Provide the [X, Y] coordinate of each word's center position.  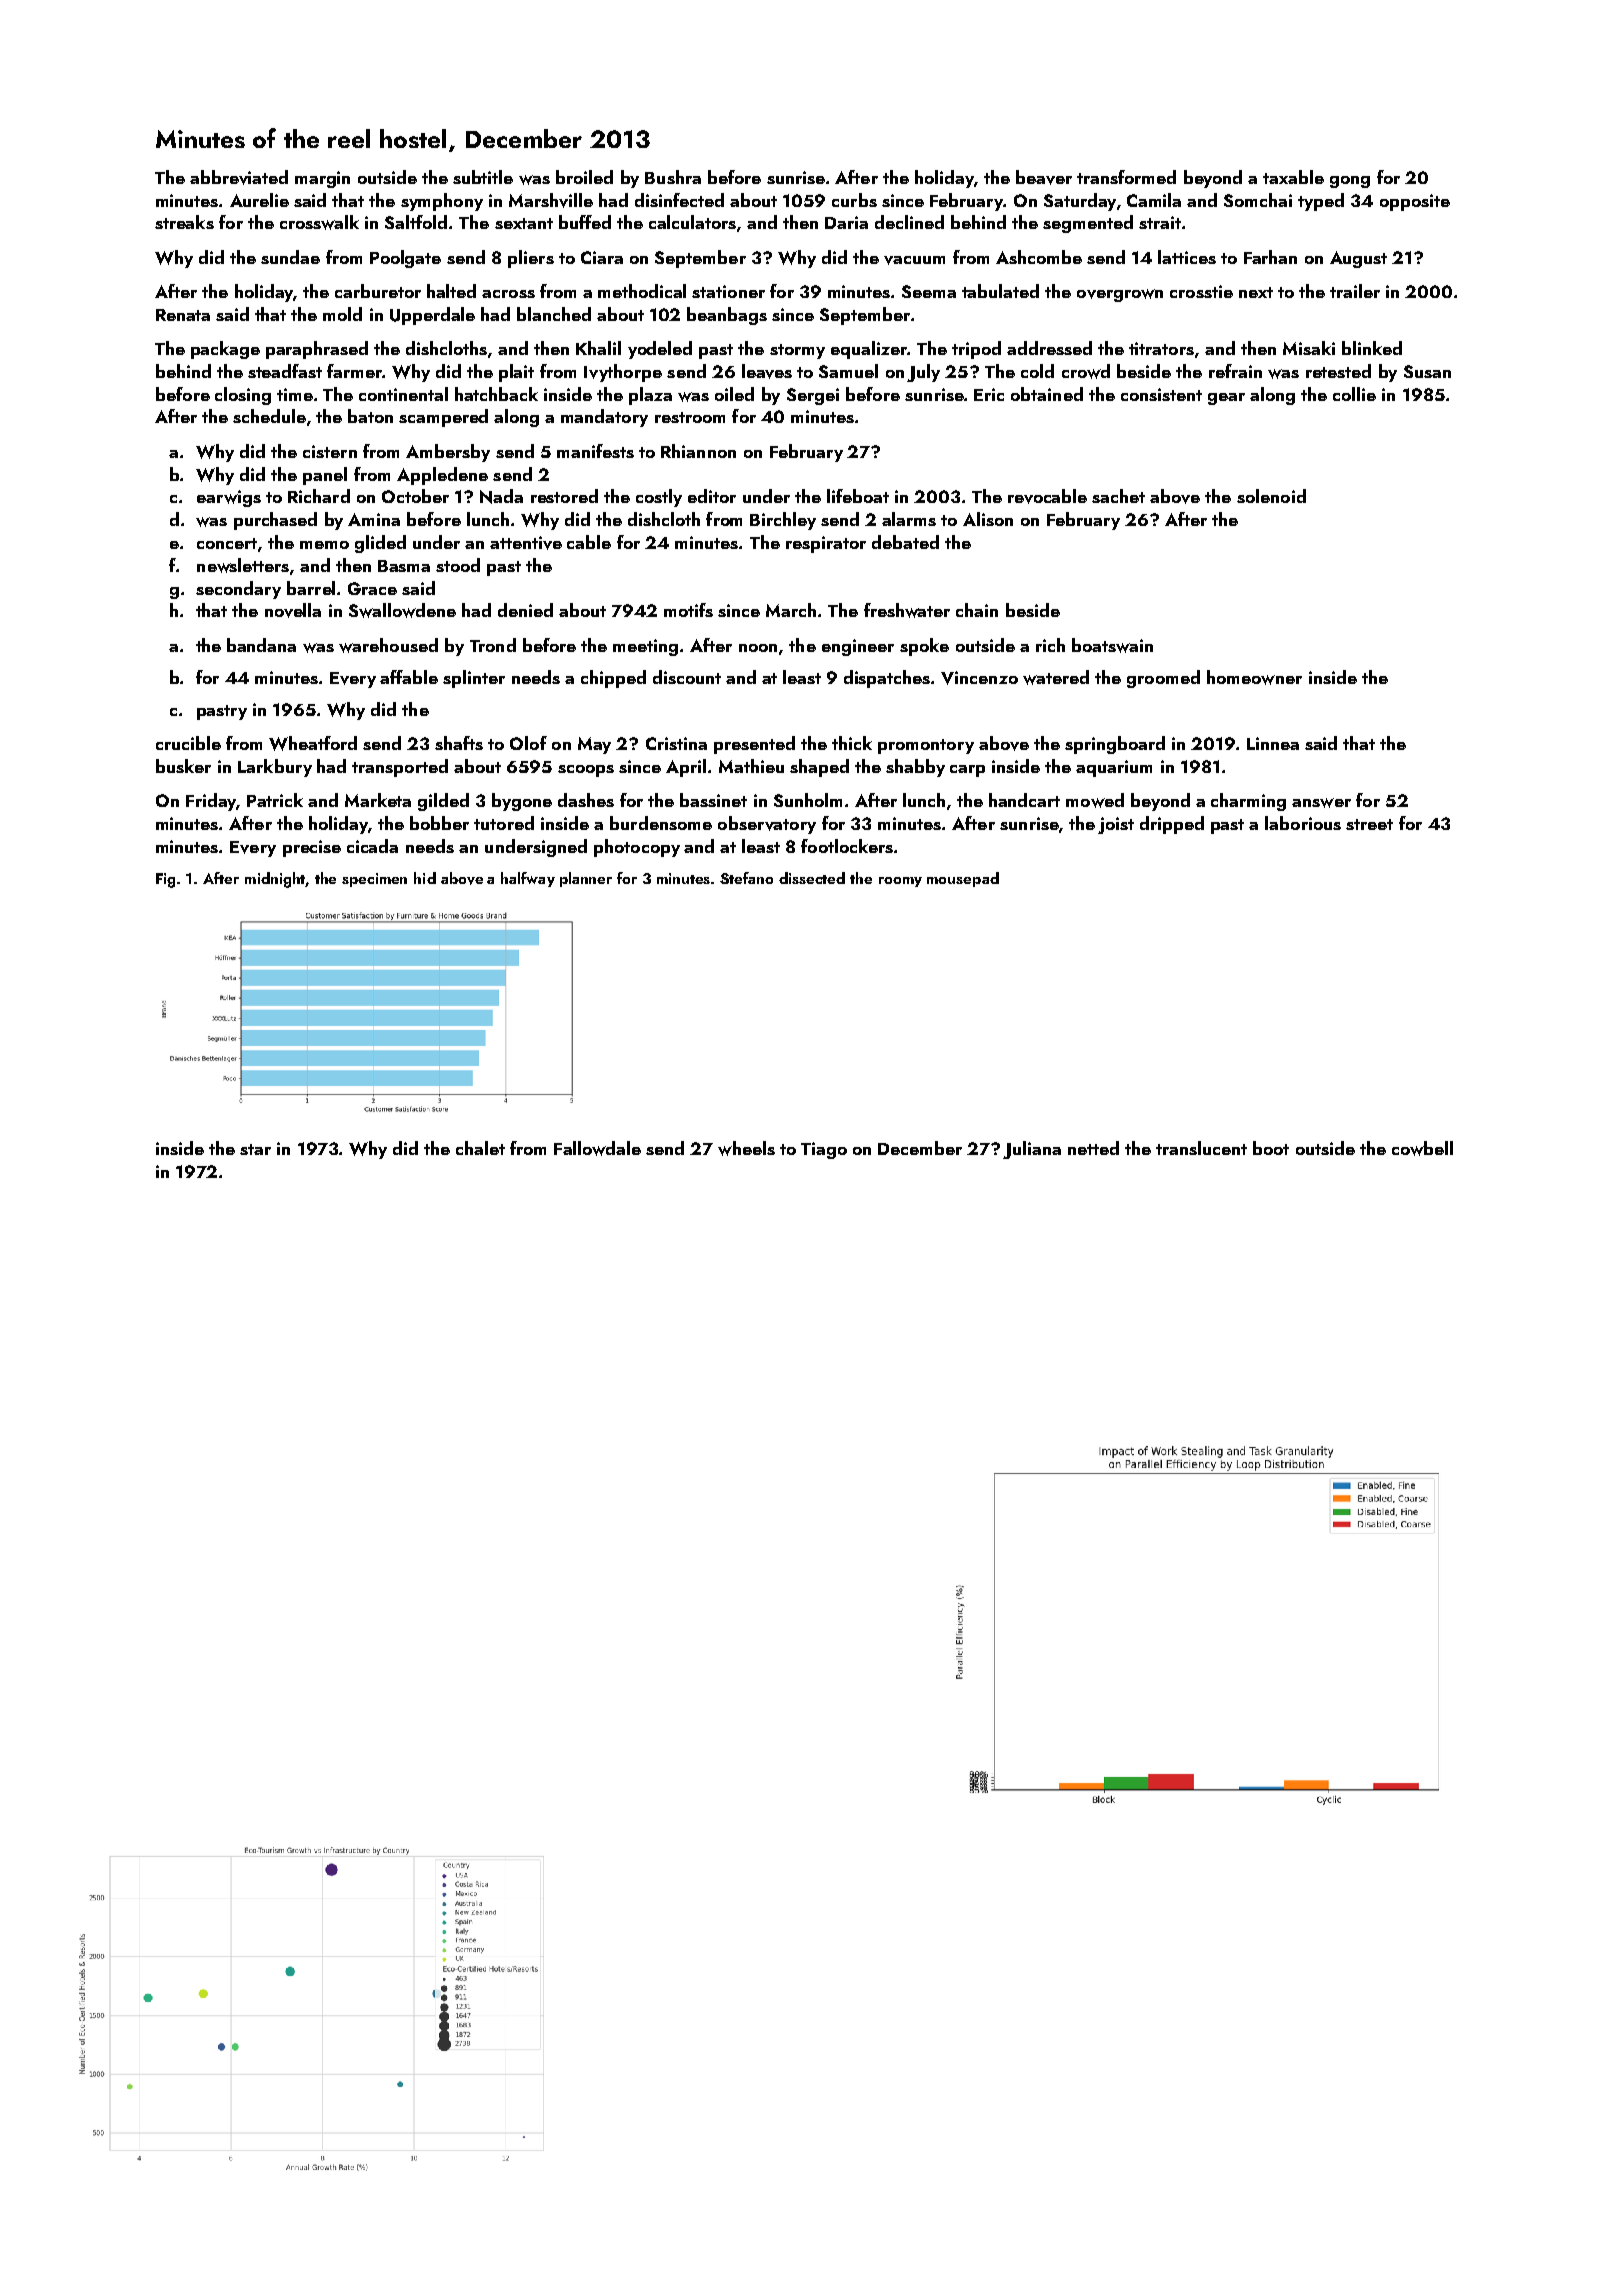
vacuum [914, 260]
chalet [480, 1148]
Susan [1427, 371]
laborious [1303, 823]
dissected [812, 878]
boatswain [1112, 645]
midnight [275, 880]
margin [322, 179]
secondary [238, 590]
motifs [688, 610]
